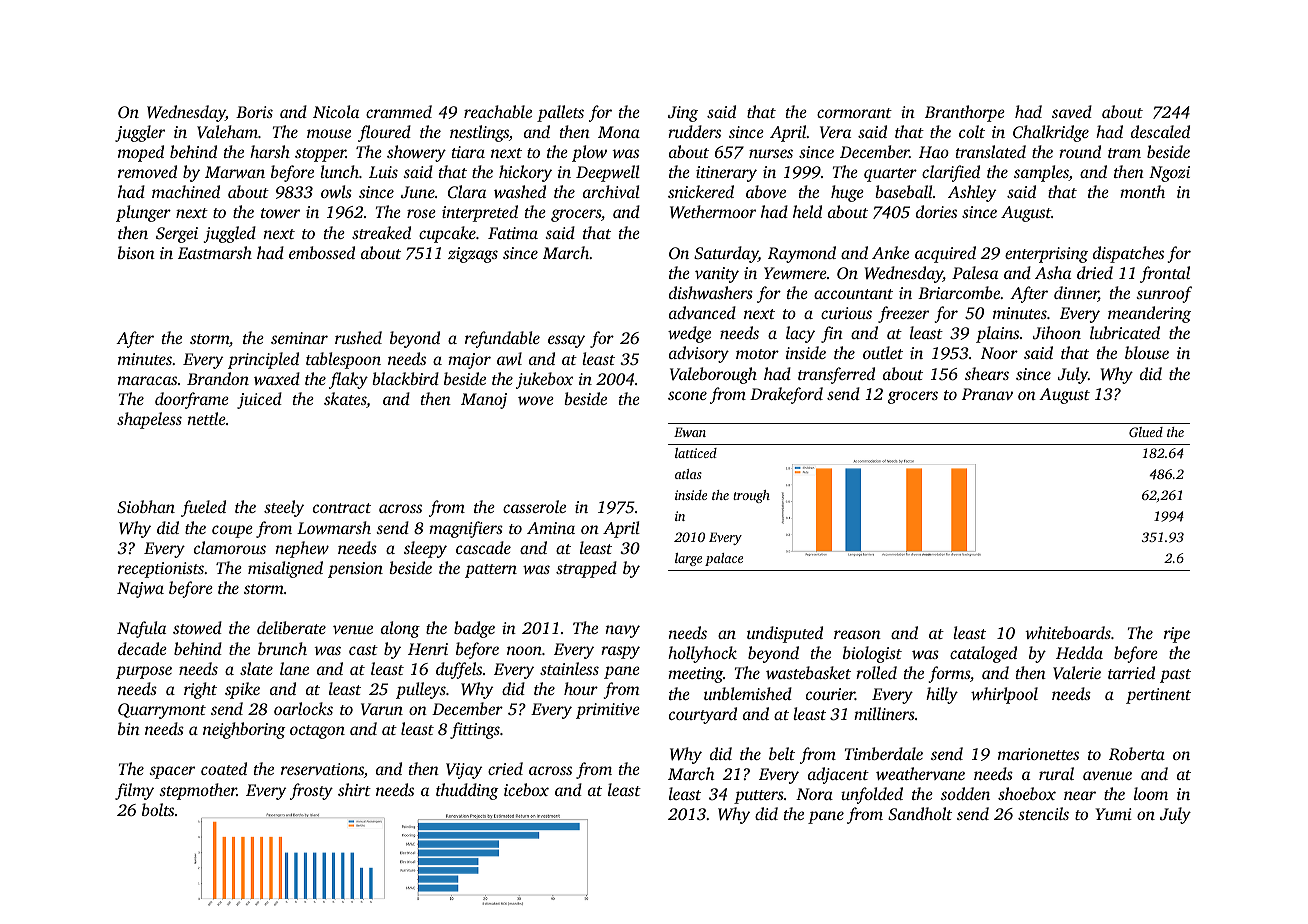 Image resolution: width=1308 pixels, height=924 pixels. I want to click on Glued, so click(1146, 432).
